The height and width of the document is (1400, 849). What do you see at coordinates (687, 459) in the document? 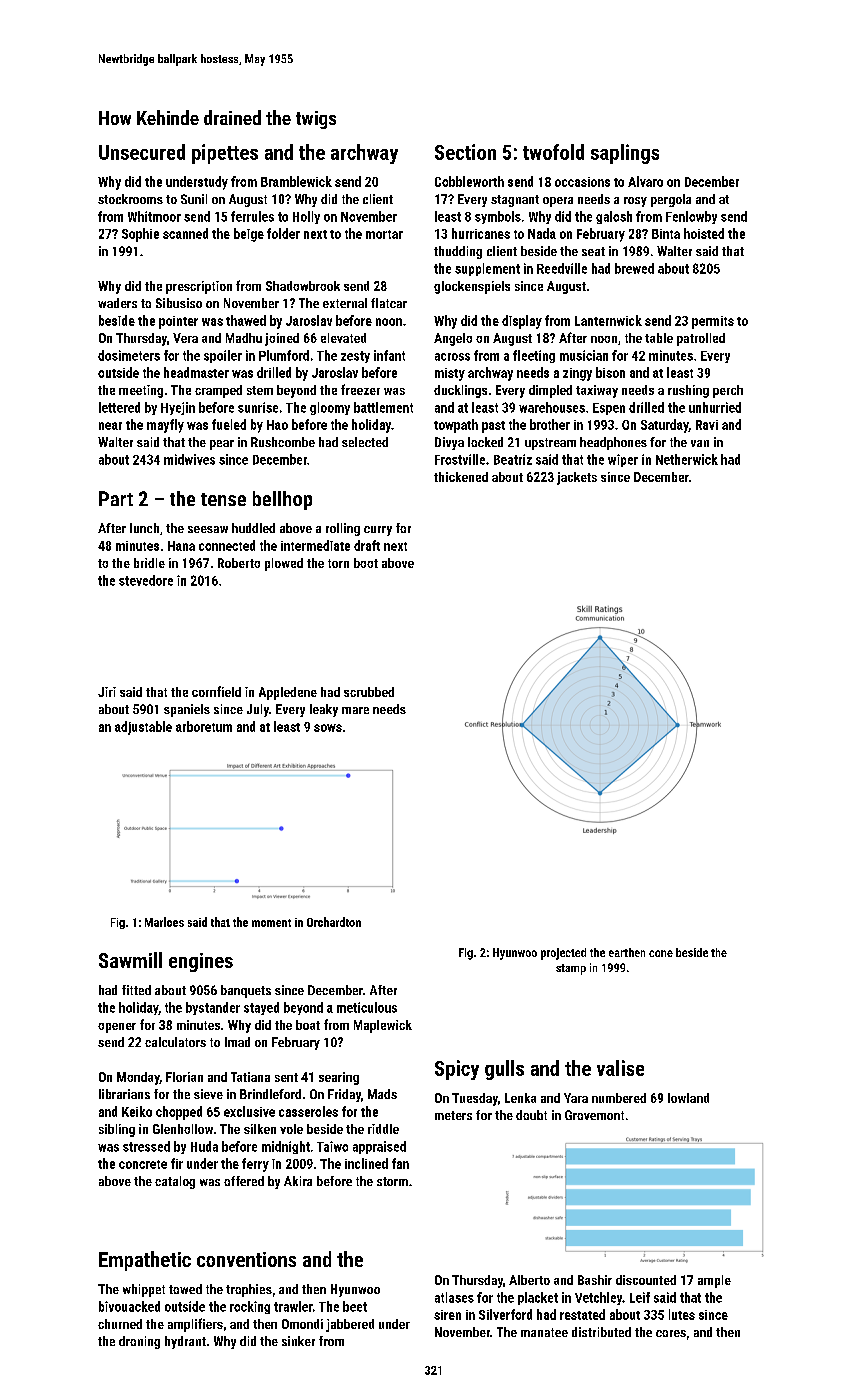
I see `Netherwick` at bounding box center [687, 459].
